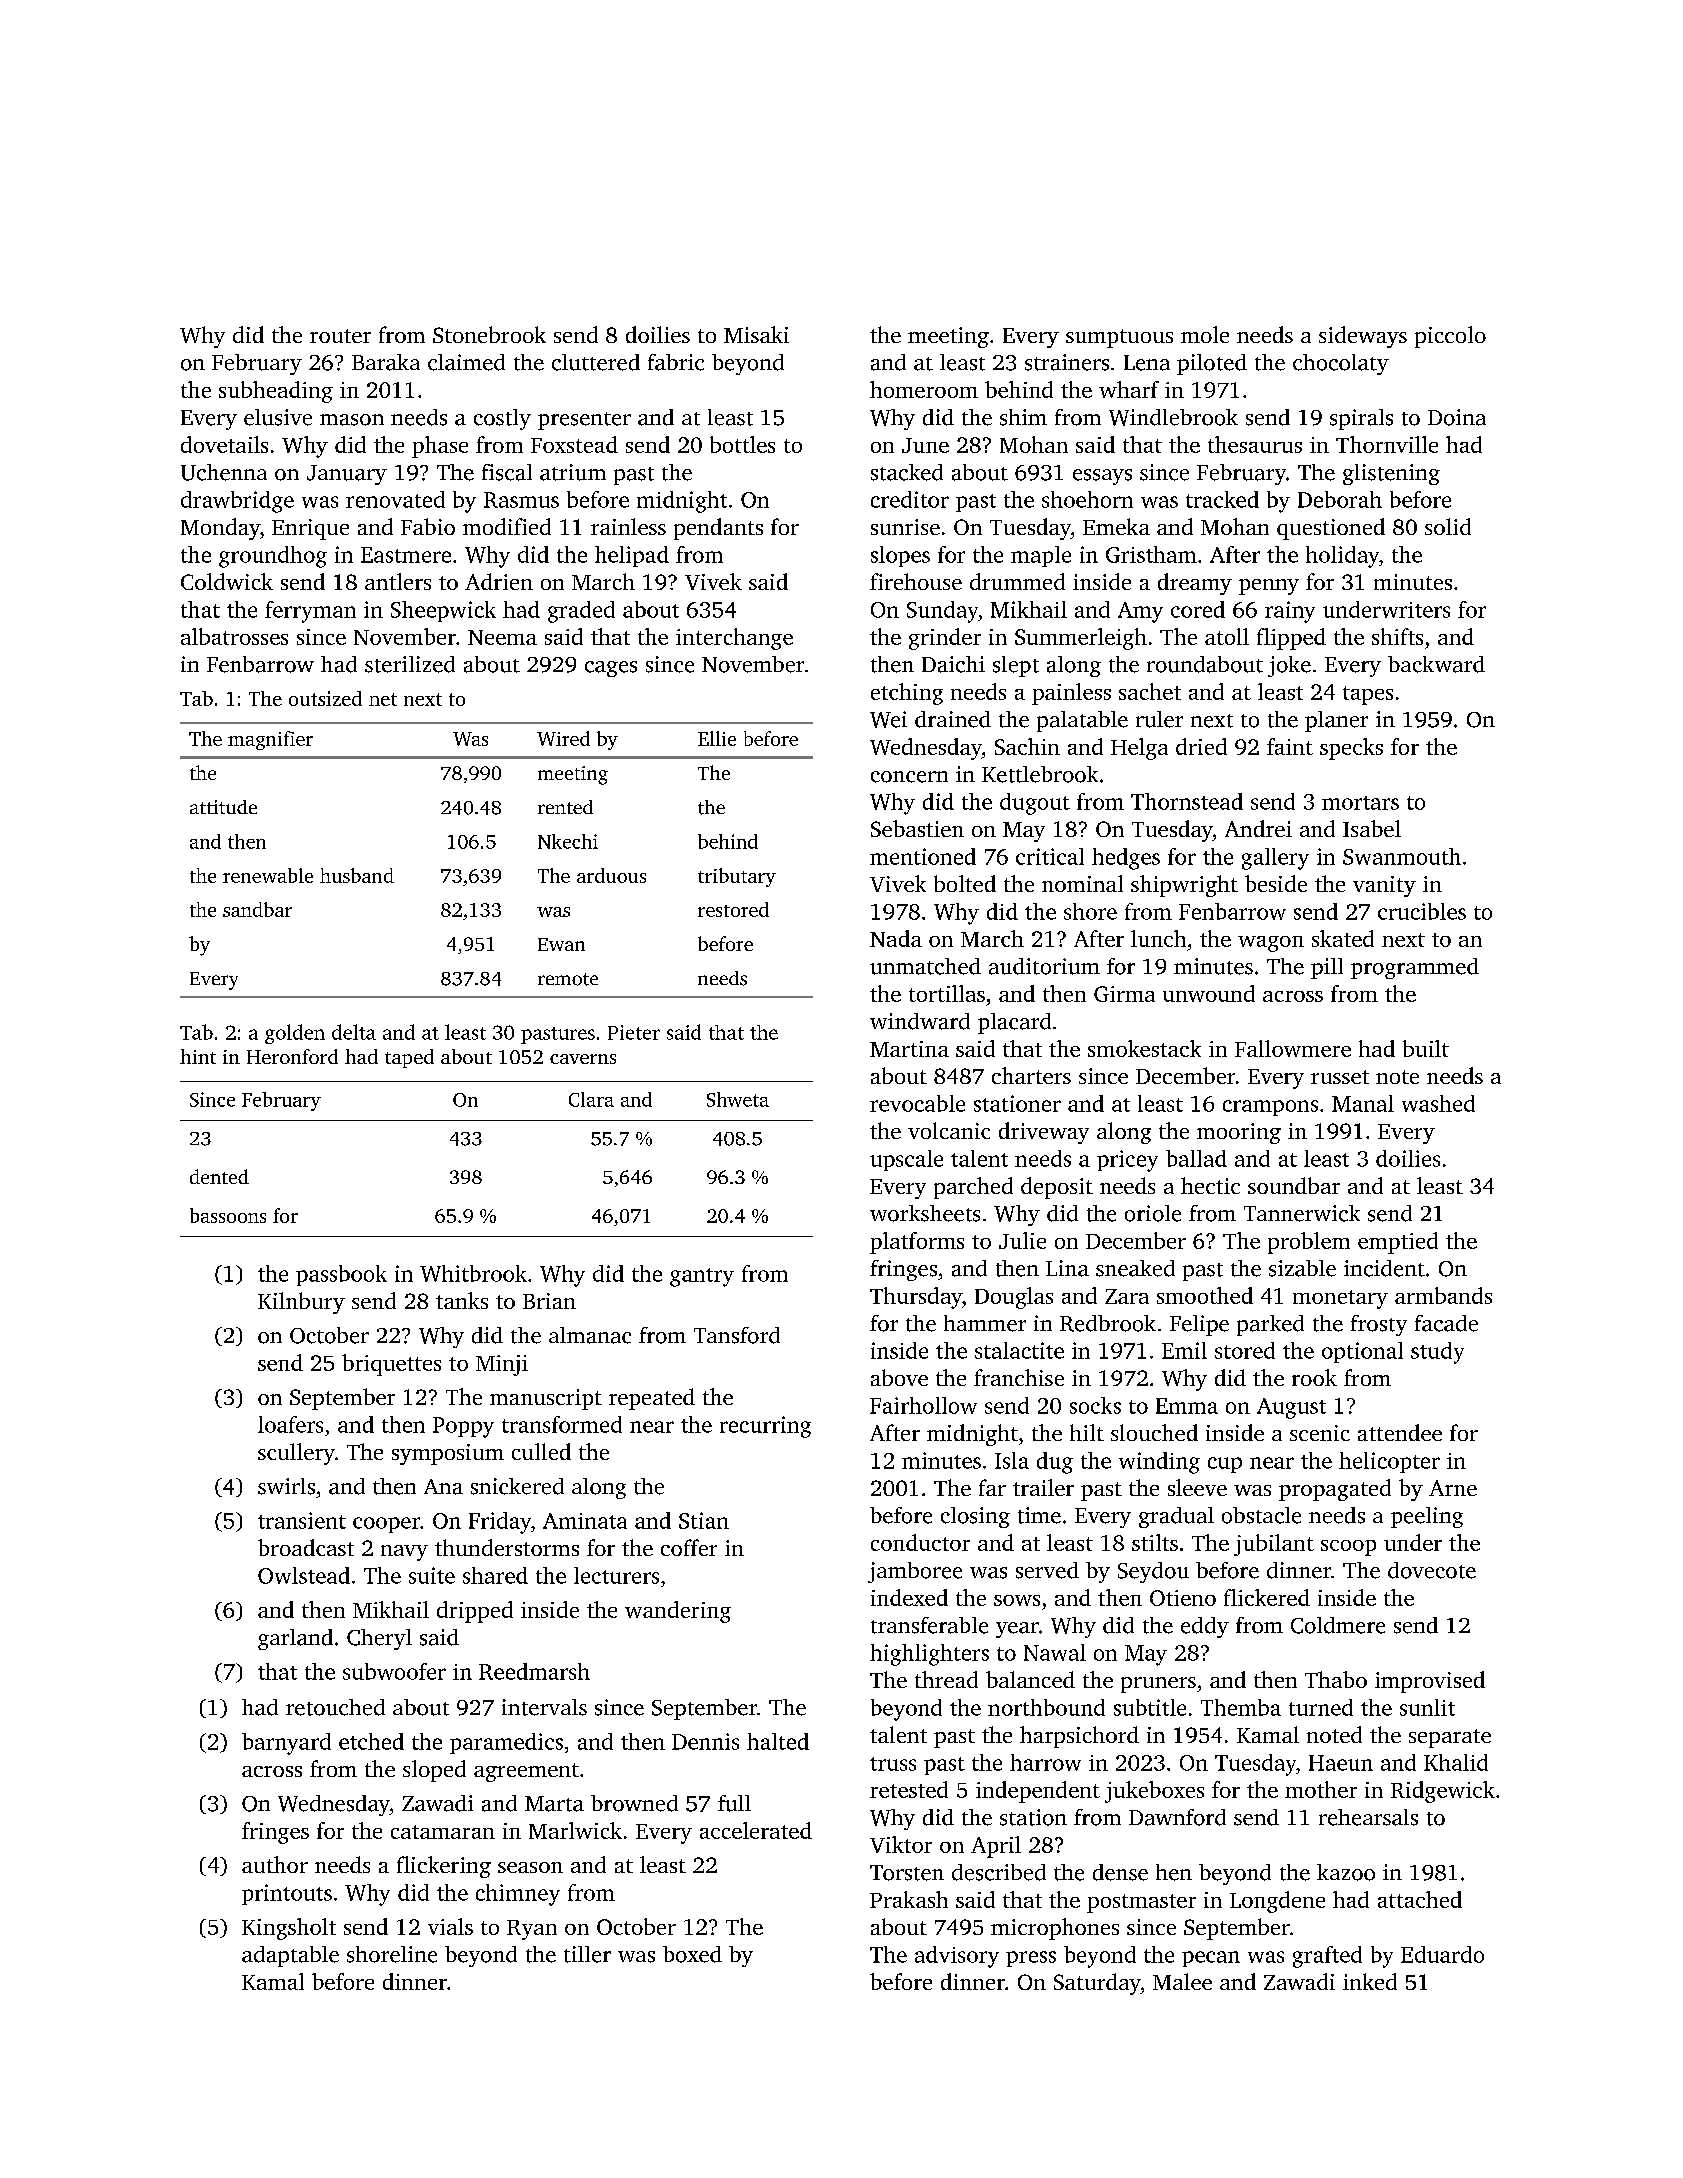 The width and height of the screenshot is (1683, 2178). Describe the element at coordinates (734, 639) in the screenshot. I see `interchange` at that location.
